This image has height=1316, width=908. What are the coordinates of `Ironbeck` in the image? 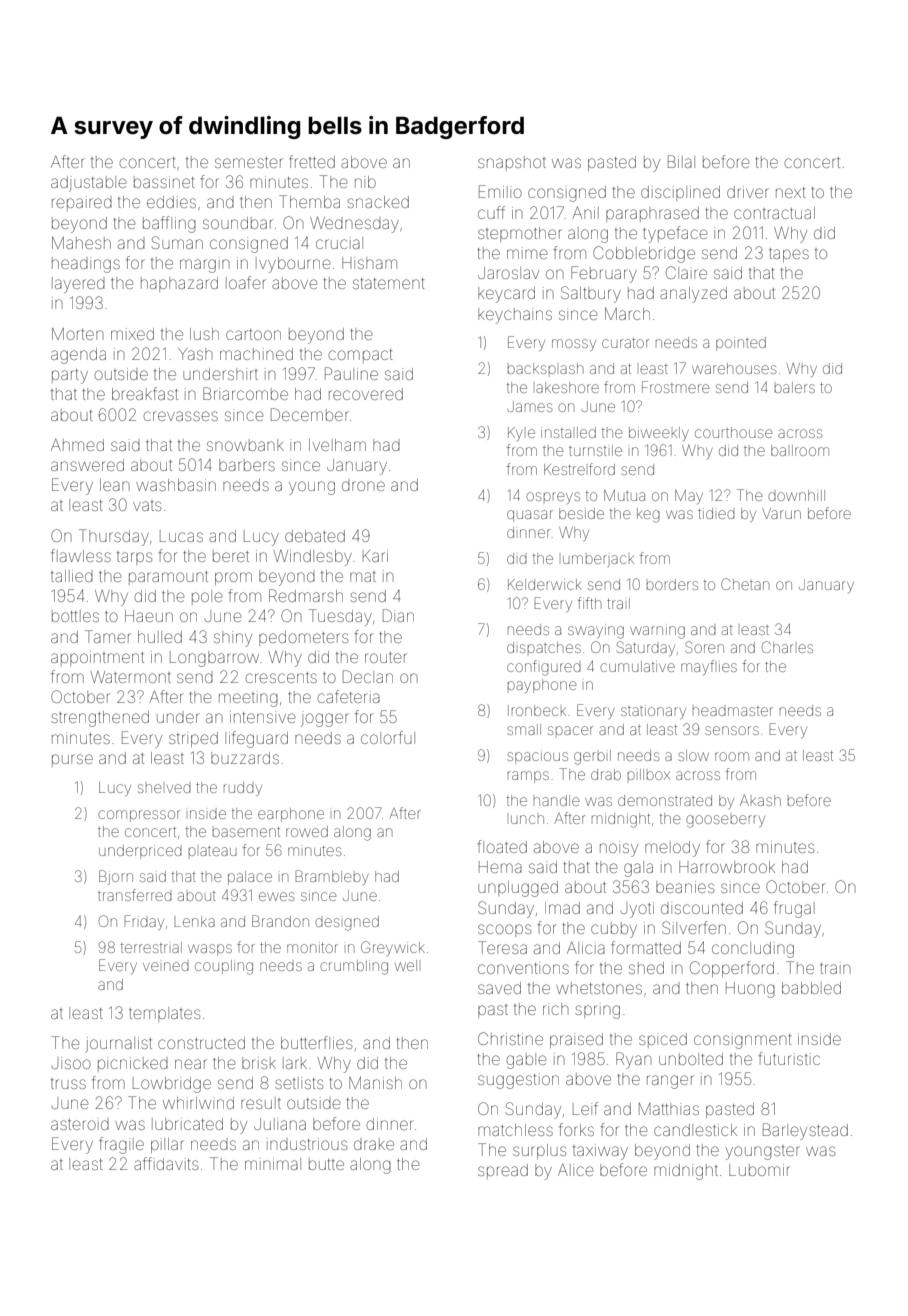 It's located at (537, 710).
